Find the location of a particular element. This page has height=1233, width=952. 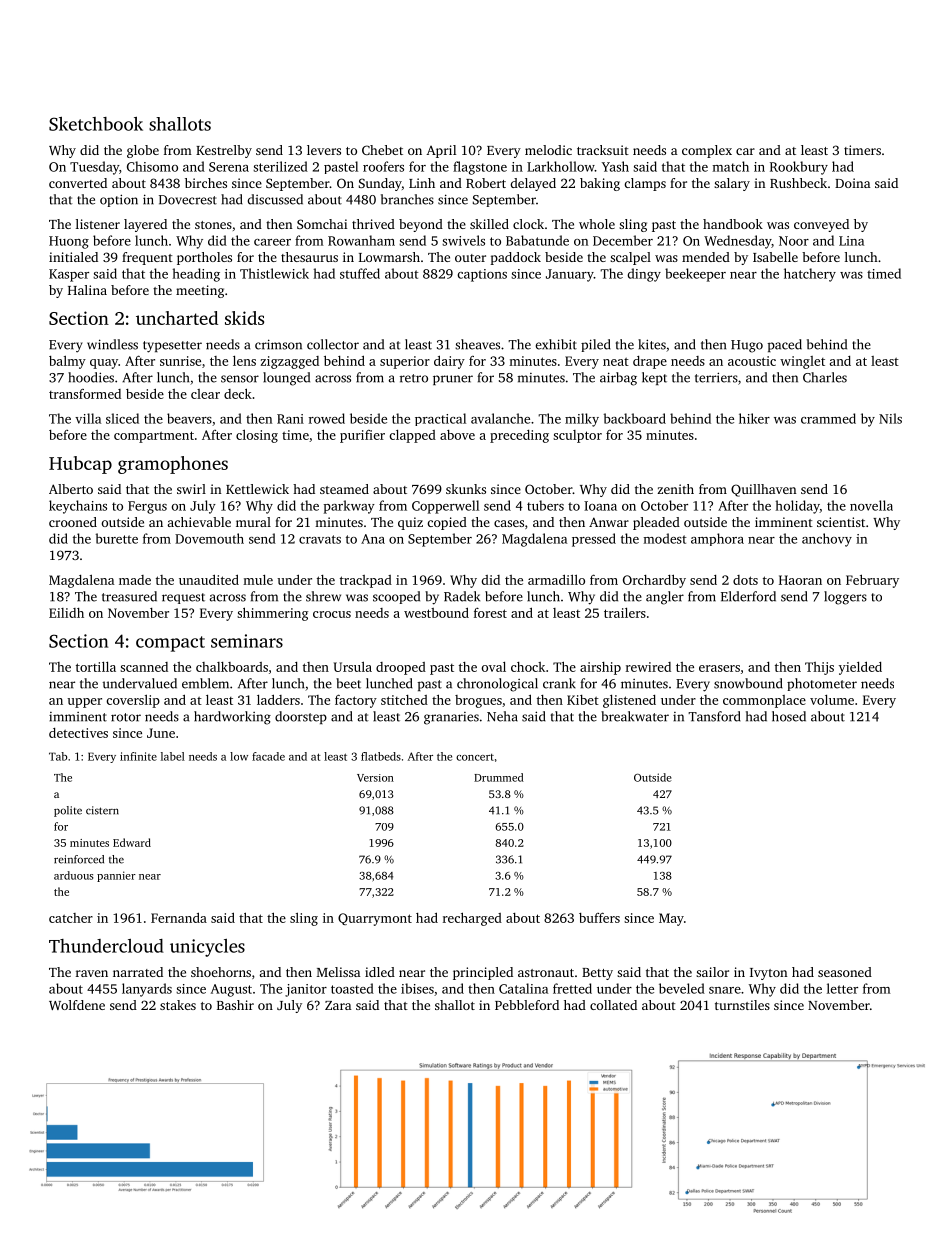

clamps is located at coordinates (645, 184).
